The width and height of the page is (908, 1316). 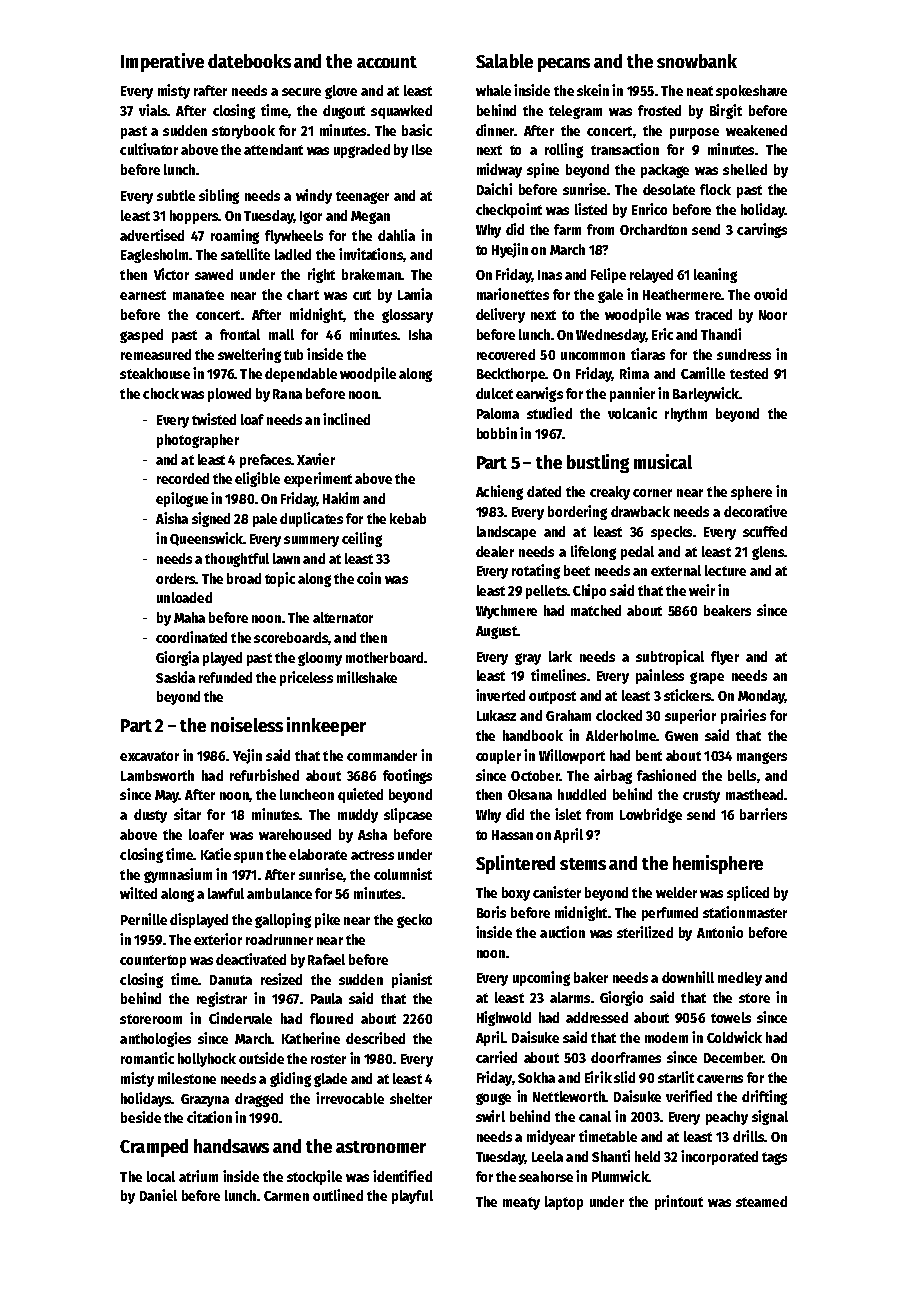 I want to click on sterilized, so click(x=645, y=932).
